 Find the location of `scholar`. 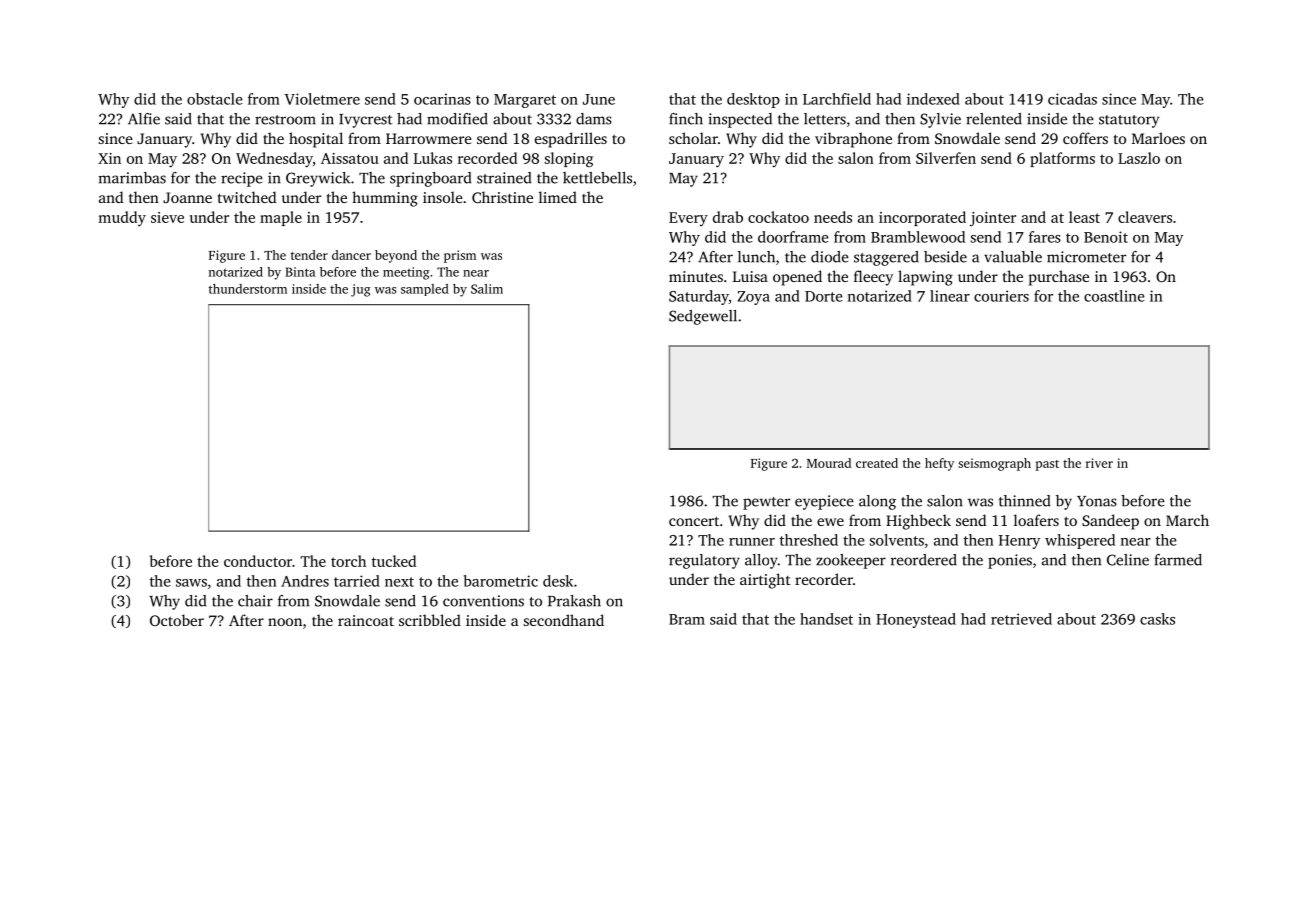

scholar is located at coordinates (693, 138).
